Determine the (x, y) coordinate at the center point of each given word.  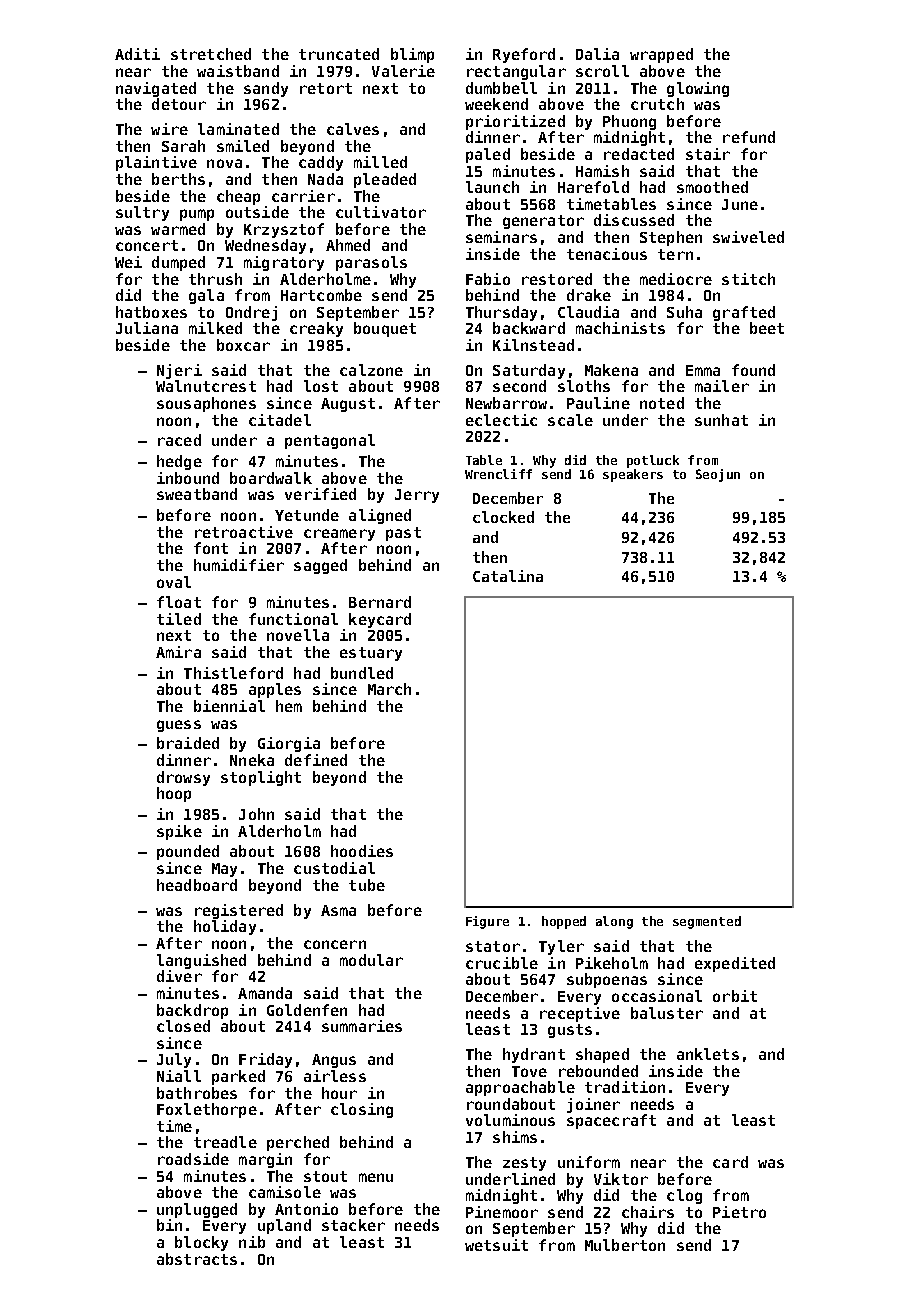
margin (265, 1160)
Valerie (403, 71)
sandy (266, 89)
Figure (487, 922)
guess (179, 726)
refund (749, 137)
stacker (353, 1225)
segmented (707, 922)
